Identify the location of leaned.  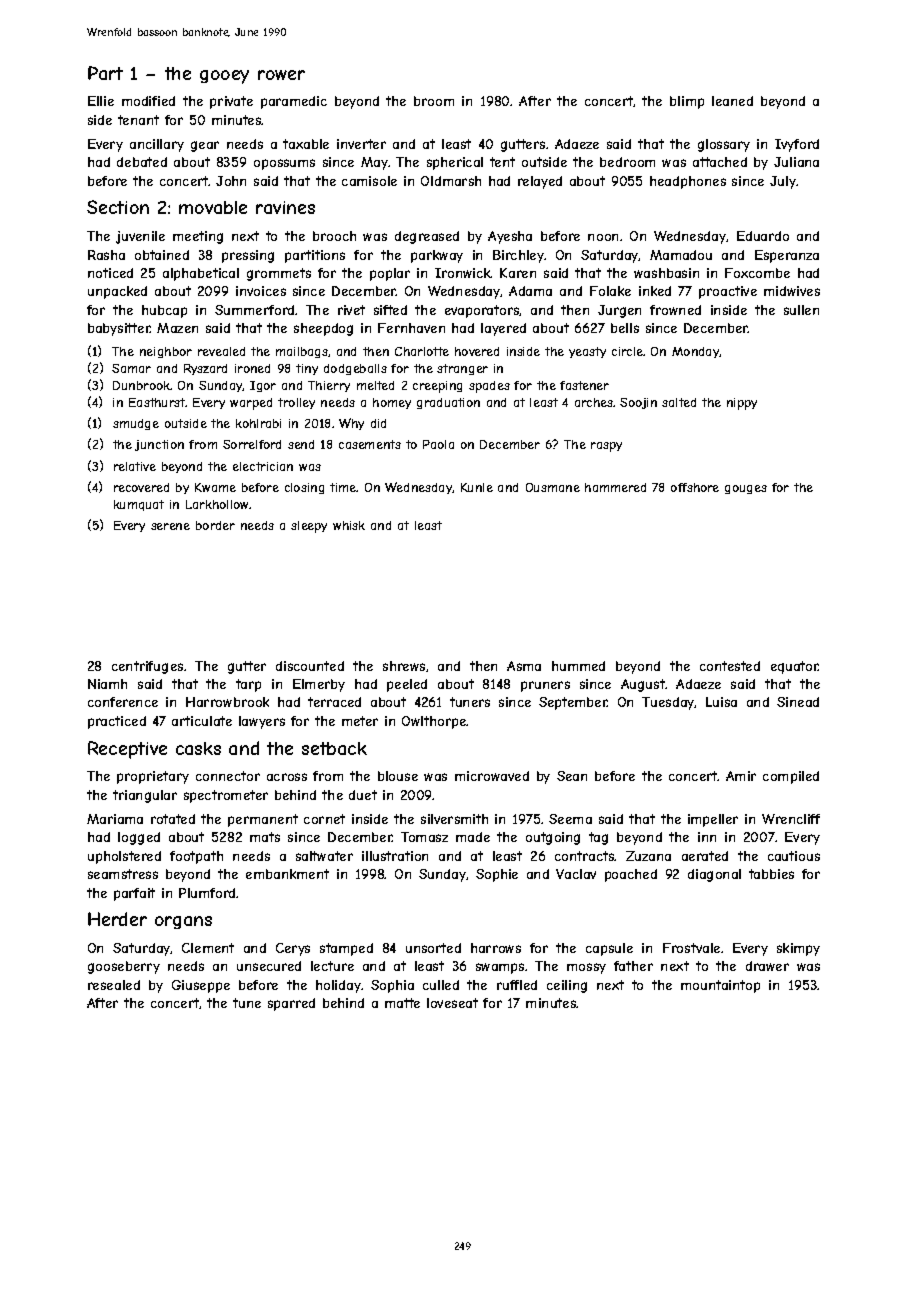
(732, 101).
